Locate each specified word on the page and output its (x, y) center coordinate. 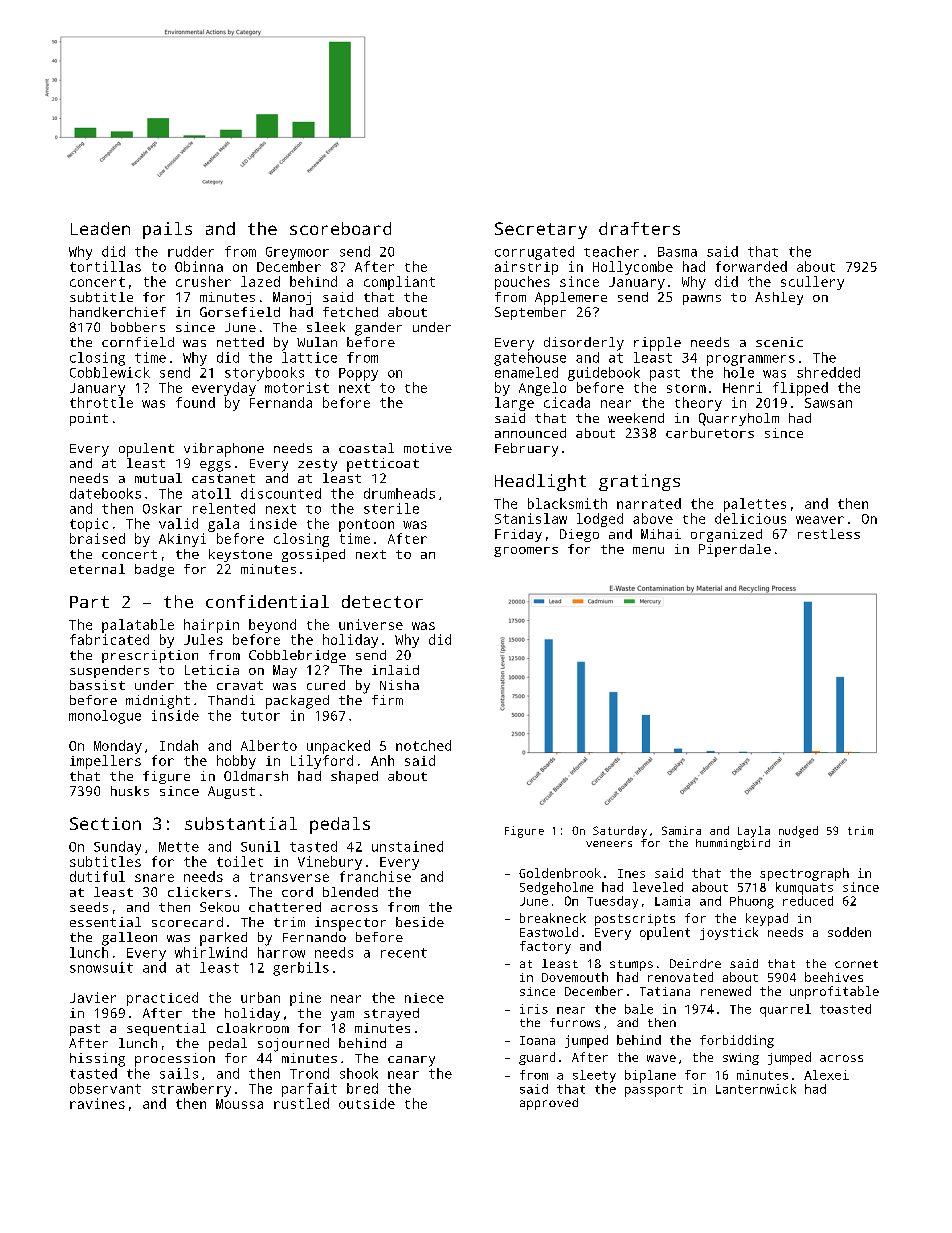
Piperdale (735, 550)
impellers (105, 762)
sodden (849, 932)
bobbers (138, 327)
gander (378, 329)
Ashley (779, 298)
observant (105, 1088)
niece (424, 998)
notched (423, 745)
